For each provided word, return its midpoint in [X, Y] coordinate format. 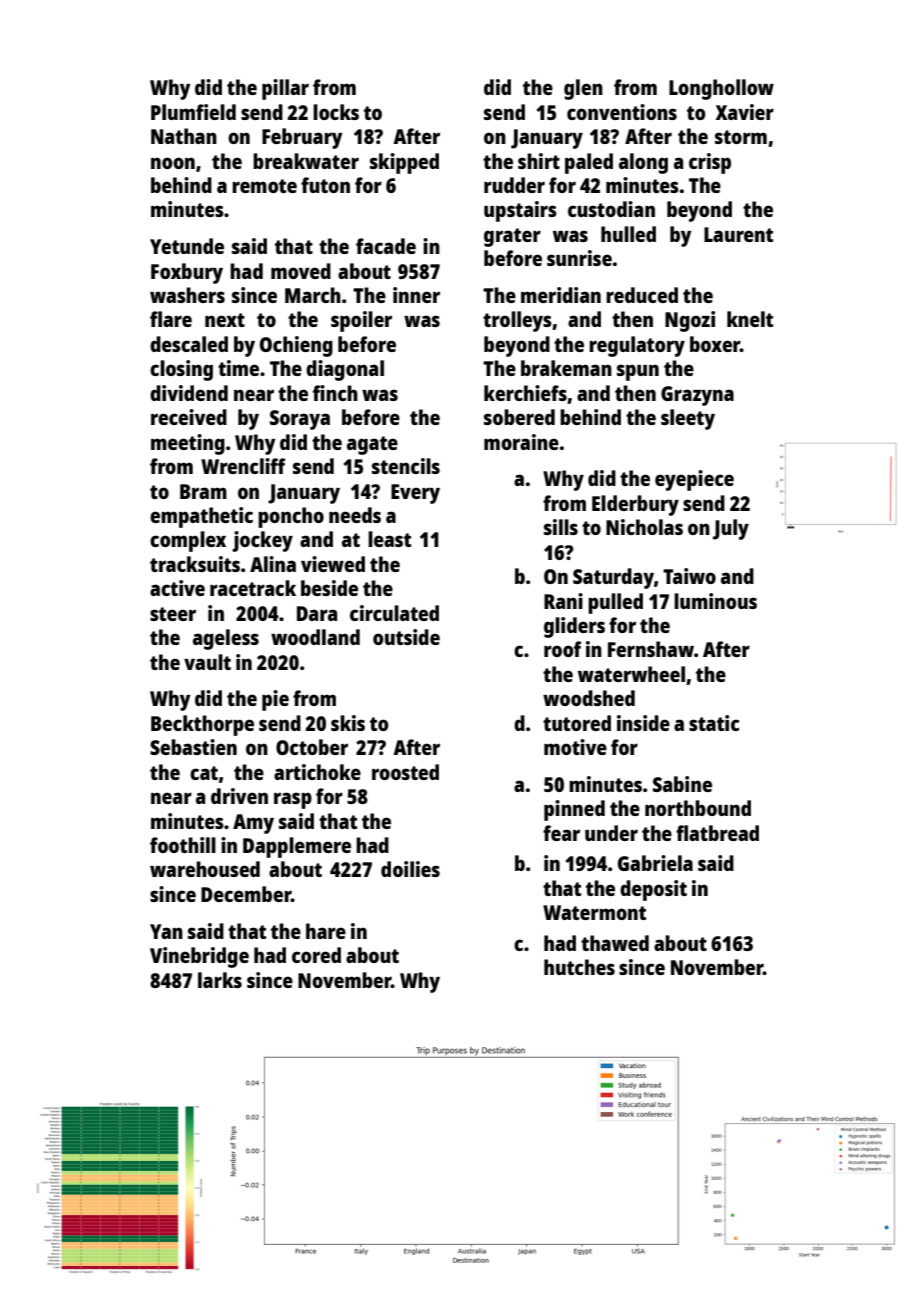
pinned [574, 810]
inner [416, 295]
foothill [183, 845]
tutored [577, 723]
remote [264, 186]
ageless [226, 639]
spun [638, 372]
